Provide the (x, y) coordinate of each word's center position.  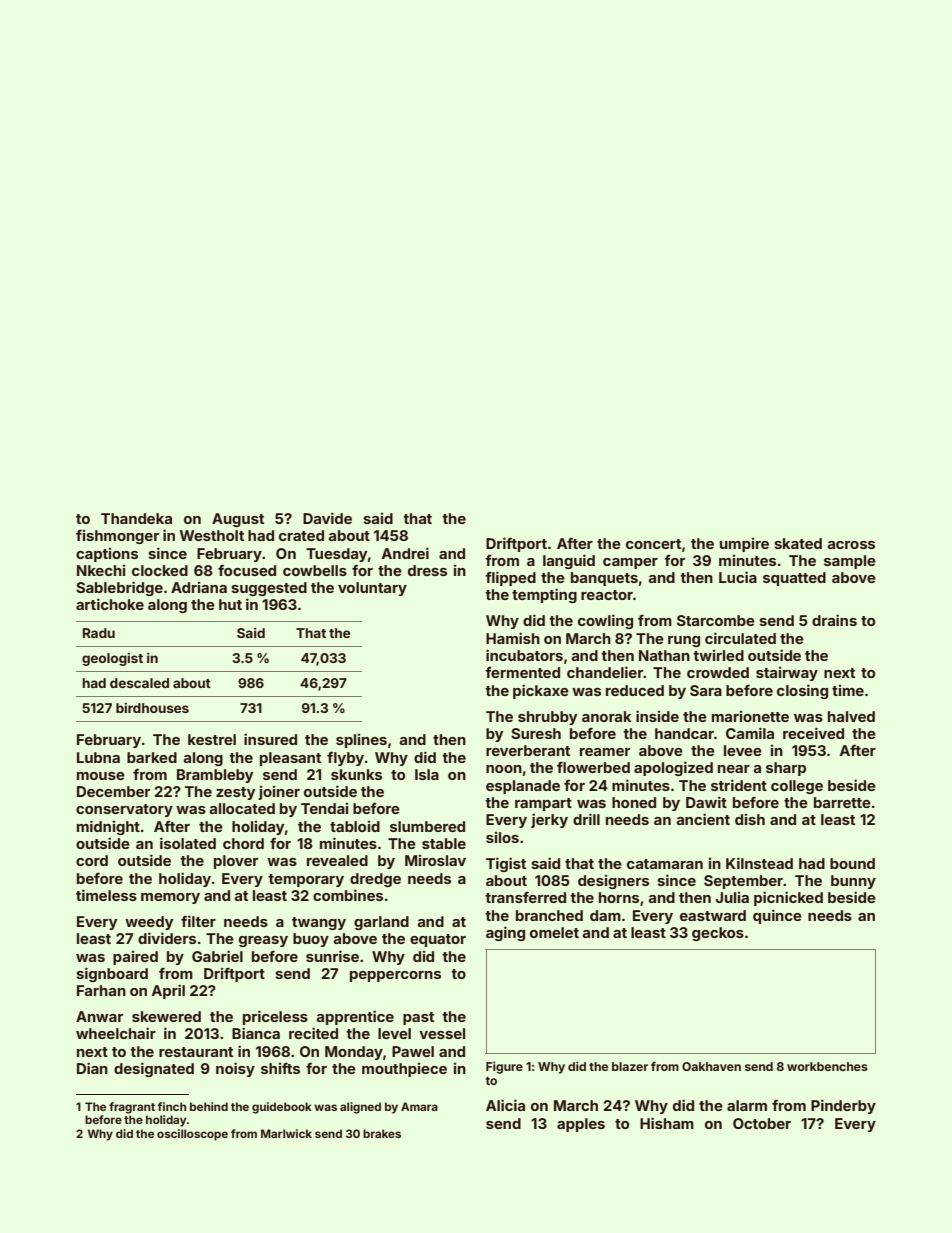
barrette (842, 802)
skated (798, 543)
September (743, 882)
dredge (375, 880)
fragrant (132, 1108)
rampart (543, 804)
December (113, 791)
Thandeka (136, 518)
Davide (327, 518)
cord (92, 860)
